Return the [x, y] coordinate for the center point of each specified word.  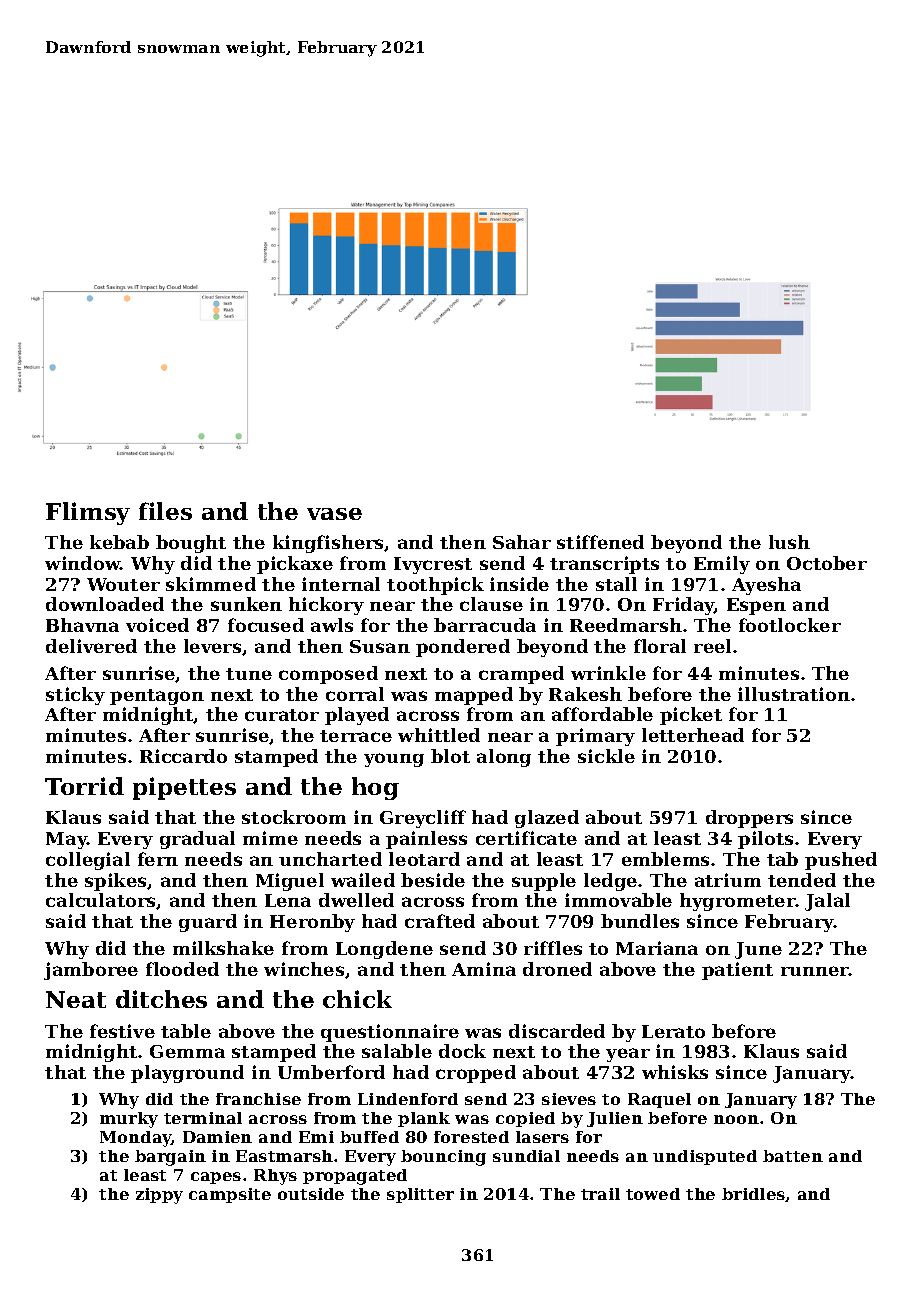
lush [789, 542]
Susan [380, 646]
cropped [476, 1074]
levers [212, 646]
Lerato [673, 1031]
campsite [230, 1195]
